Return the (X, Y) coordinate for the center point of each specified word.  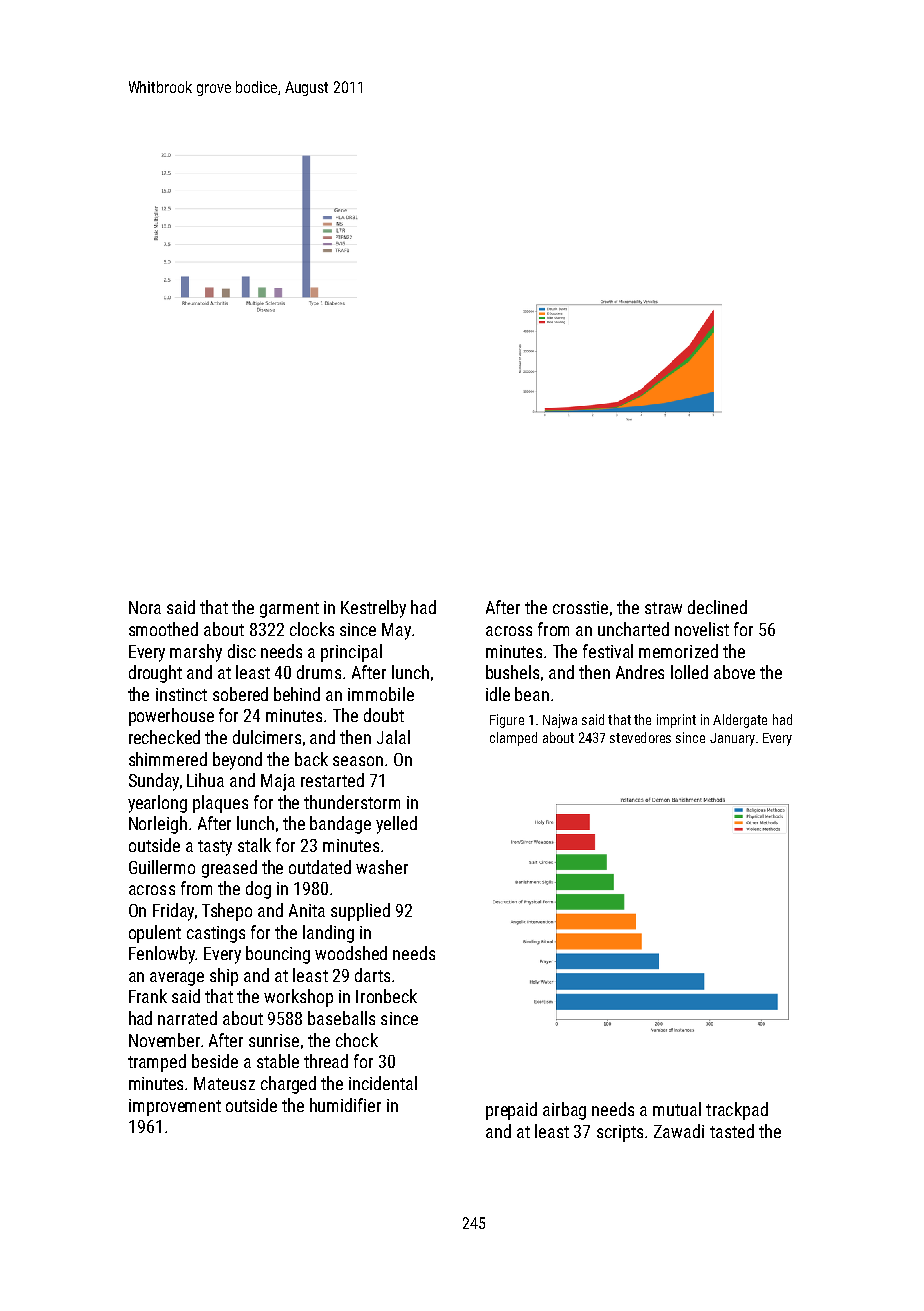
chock (357, 1040)
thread (326, 1061)
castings (216, 934)
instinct (181, 694)
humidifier (345, 1105)
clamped (513, 739)
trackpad (737, 1111)
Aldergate (740, 721)
